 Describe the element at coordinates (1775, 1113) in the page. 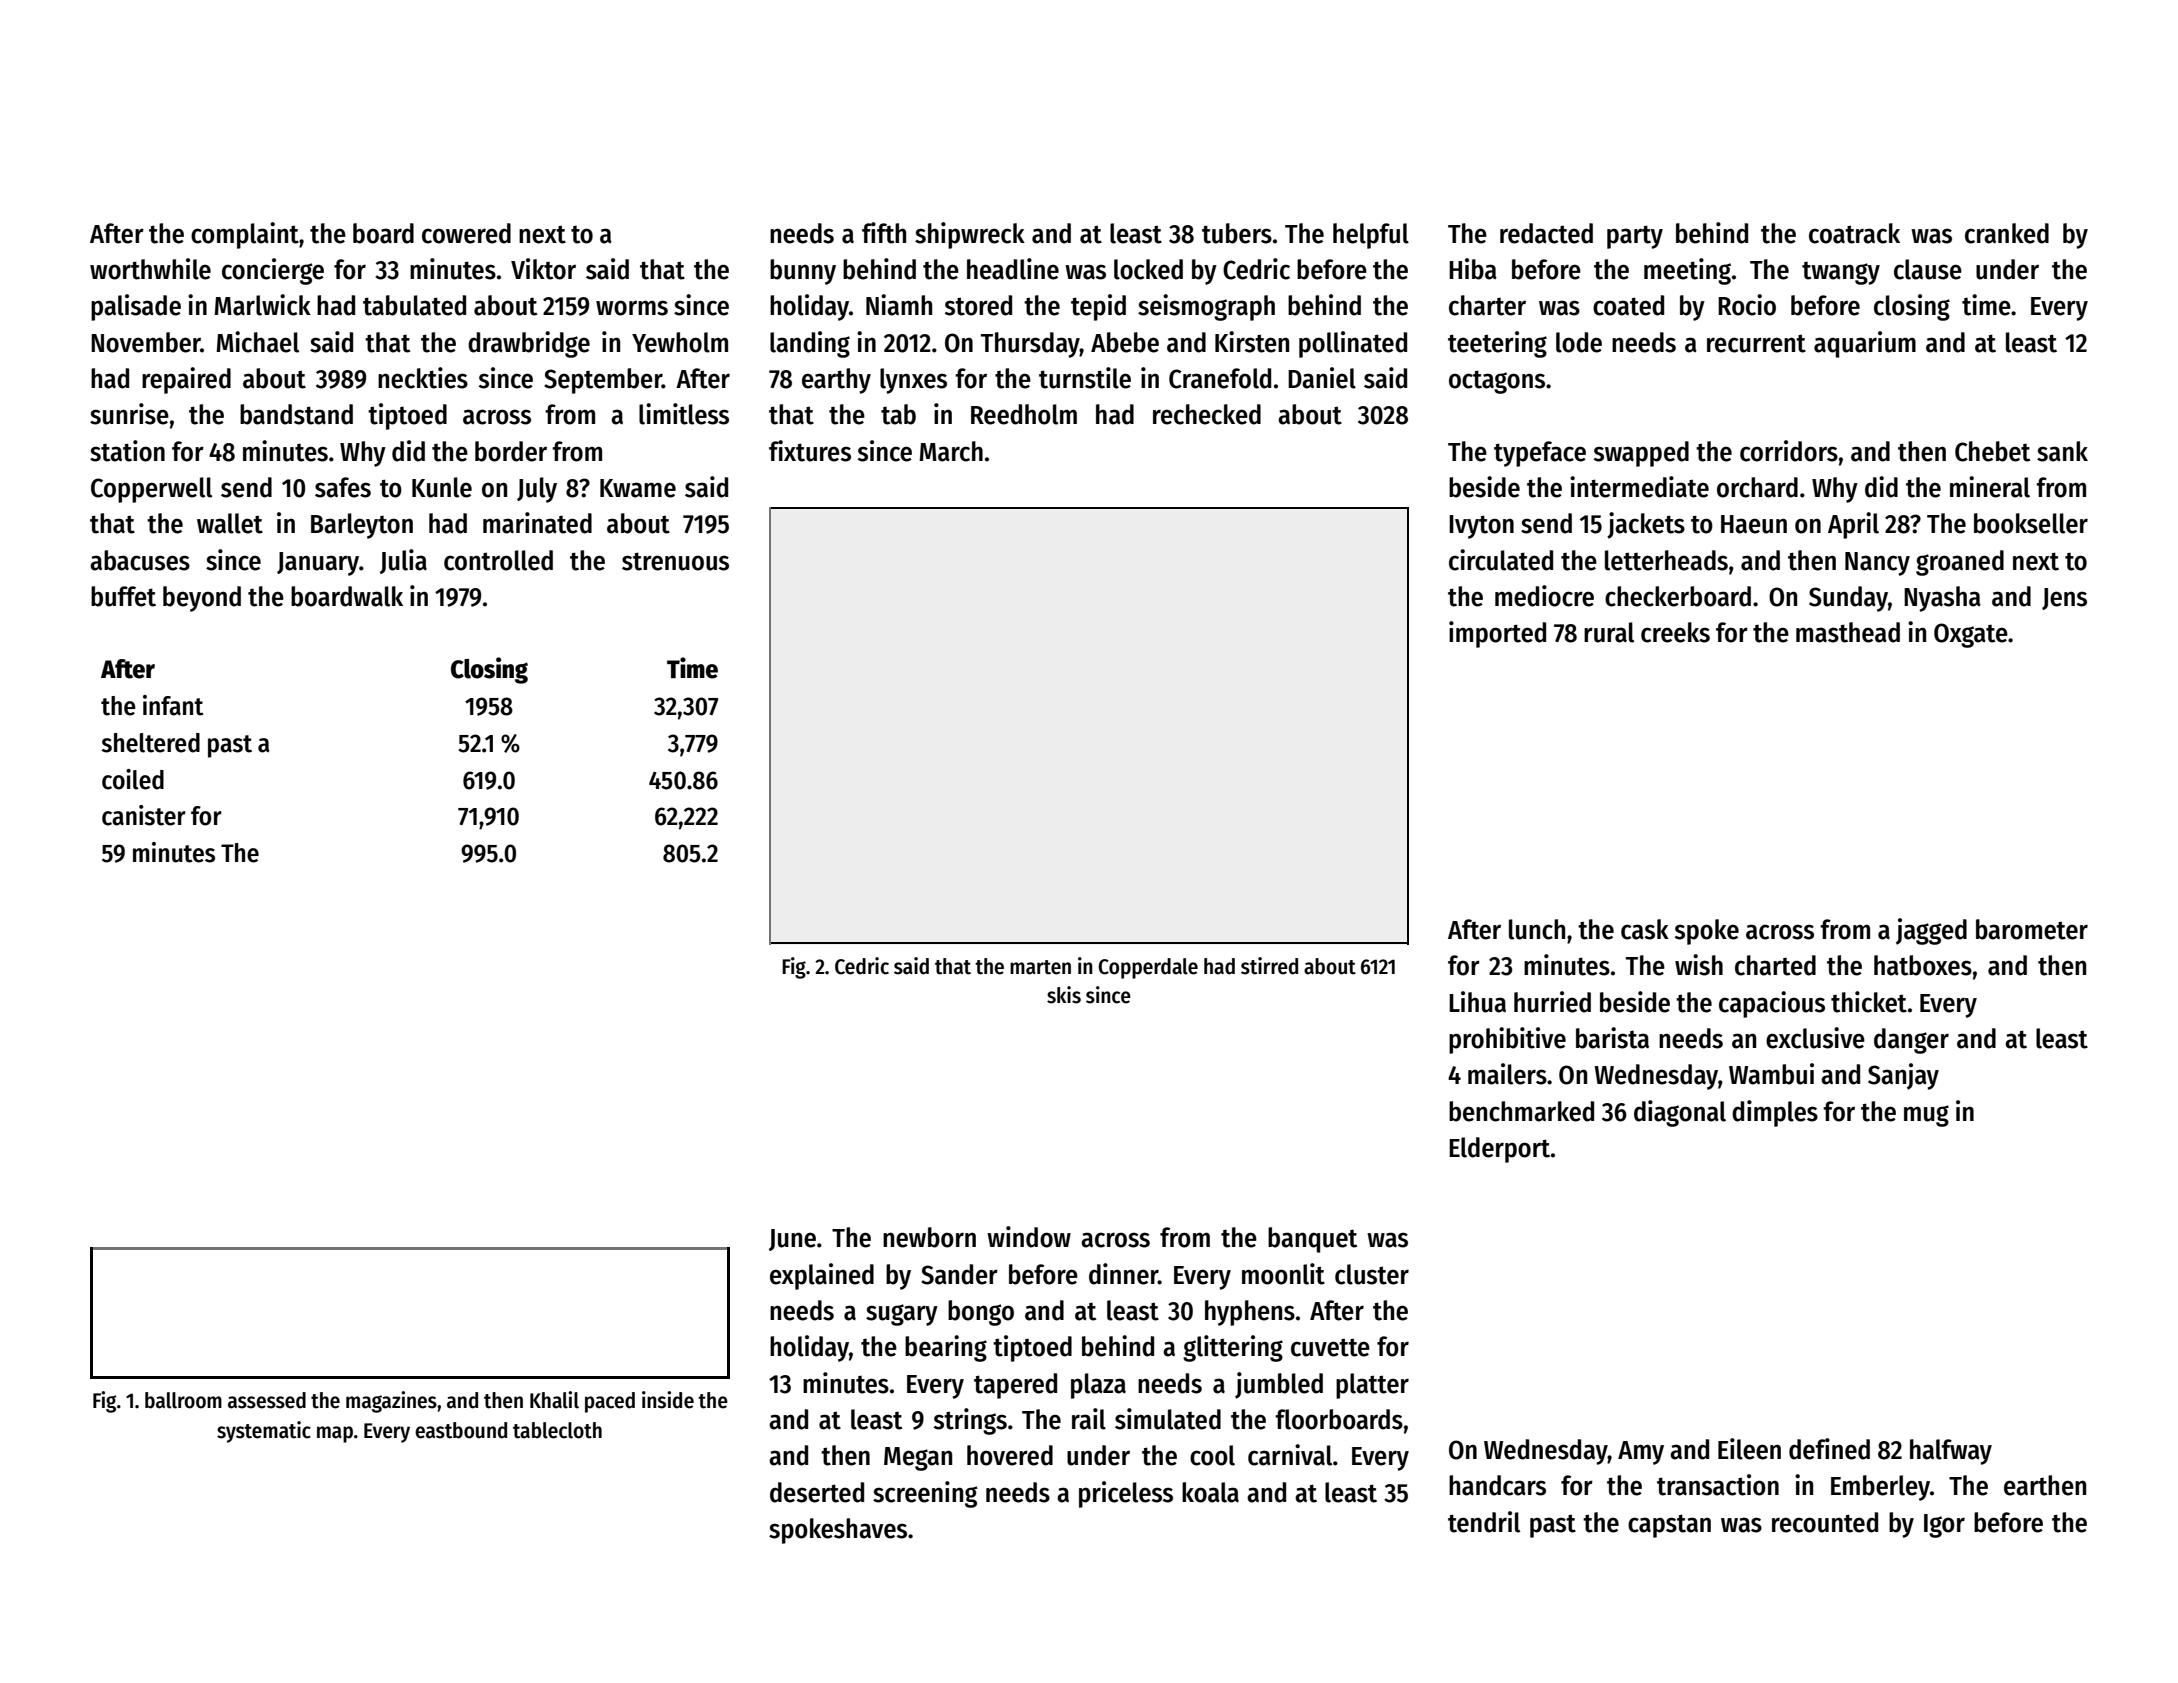

I see `dimples` at that location.
